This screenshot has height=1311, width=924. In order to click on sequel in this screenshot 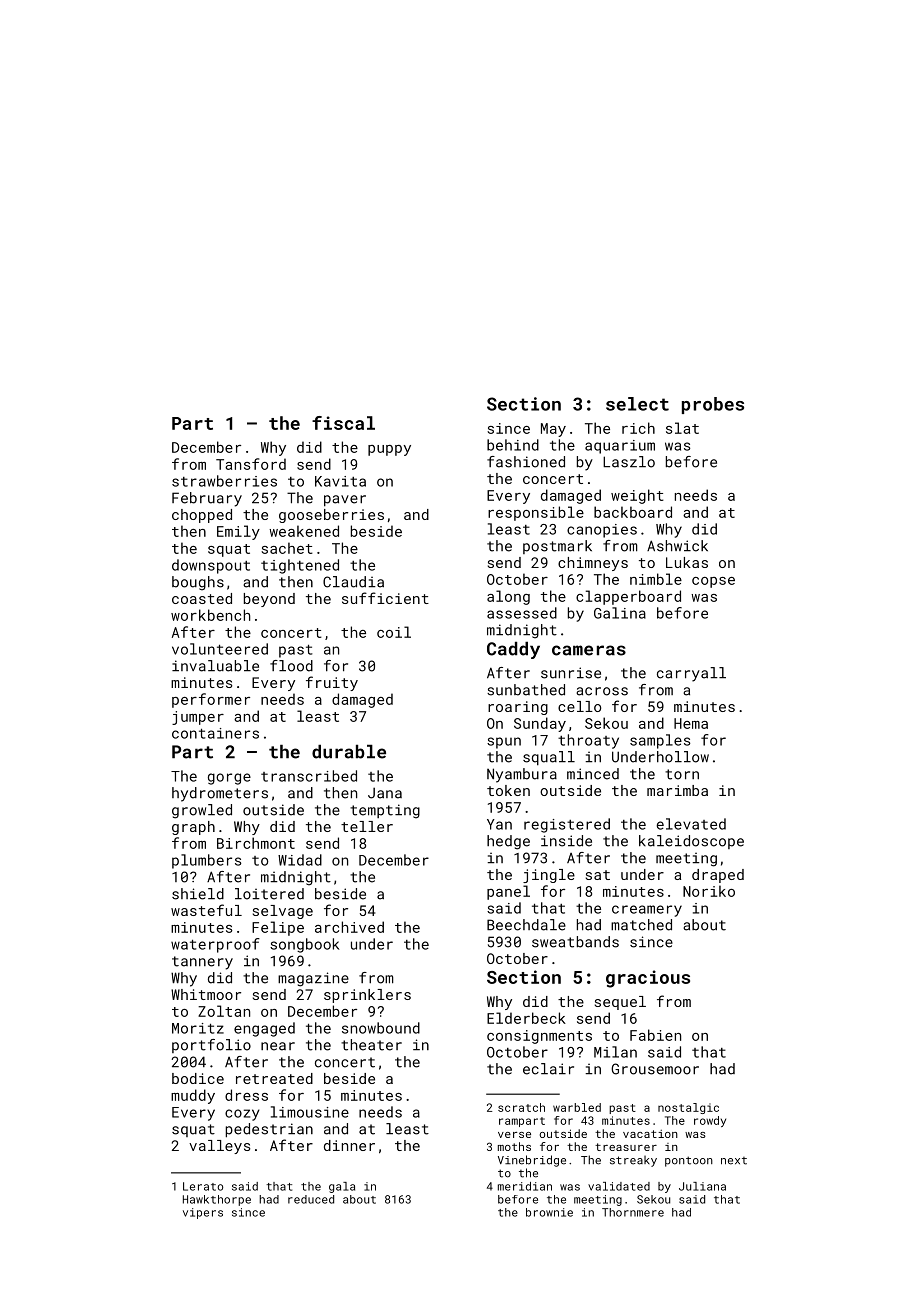, I will do `click(620, 1003)`.
